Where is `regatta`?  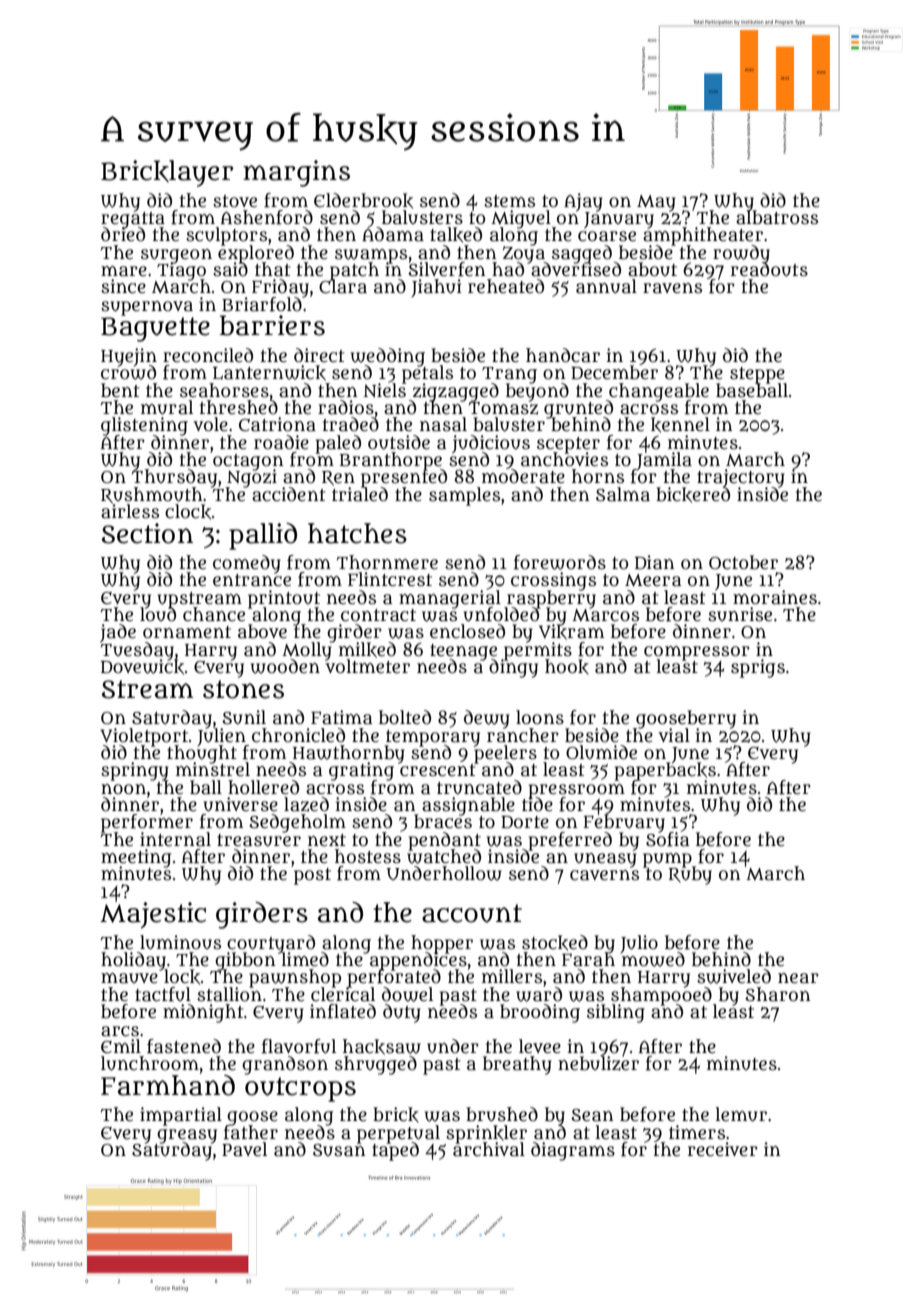 regatta is located at coordinates (133, 219).
